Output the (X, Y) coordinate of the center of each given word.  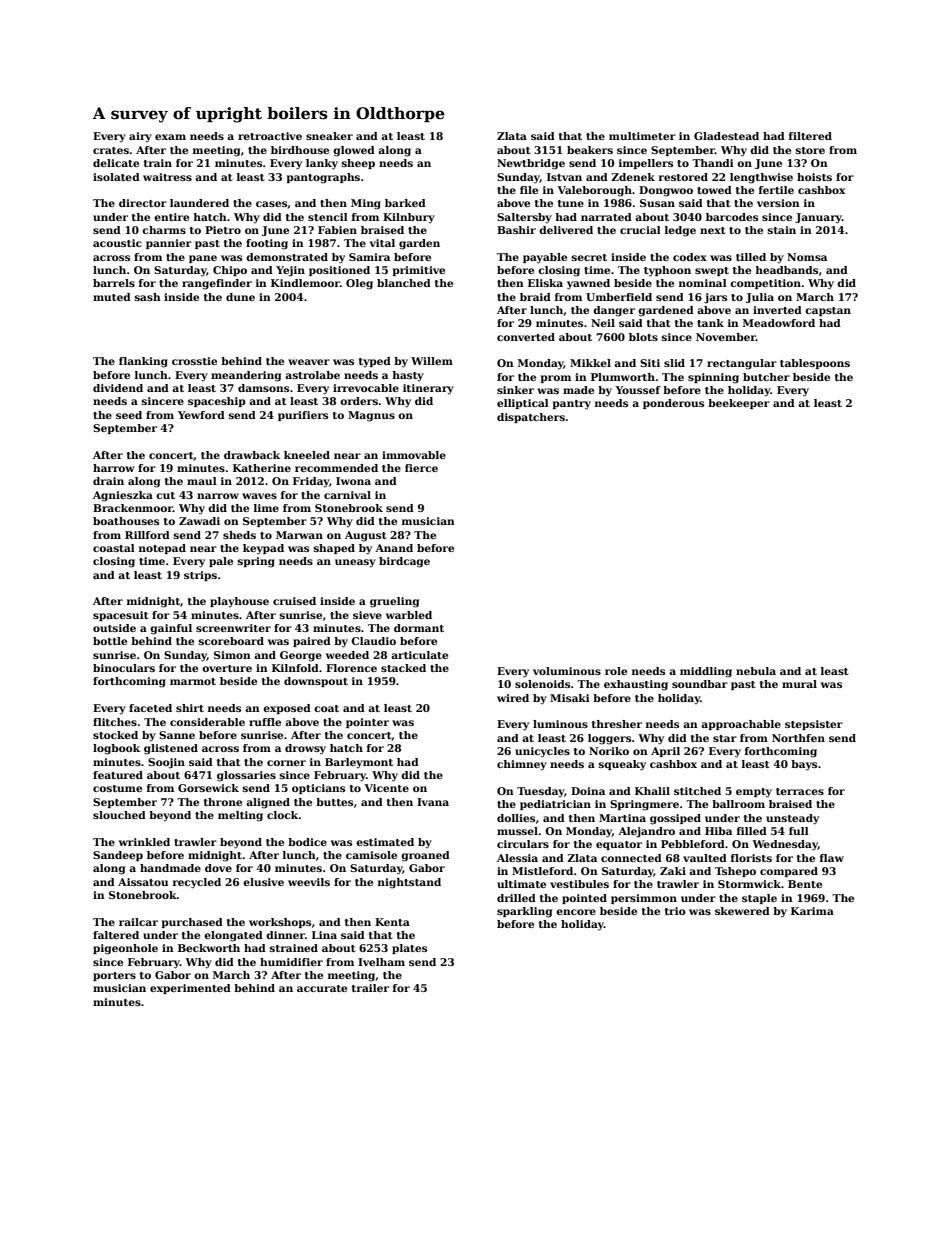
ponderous (673, 404)
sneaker (329, 136)
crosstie (194, 361)
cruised (294, 601)
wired (513, 698)
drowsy (305, 749)
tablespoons (815, 364)
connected (631, 858)
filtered (810, 136)
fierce (421, 468)
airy (140, 137)
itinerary (428, 389)
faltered (116, 935)
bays (804, 765)
